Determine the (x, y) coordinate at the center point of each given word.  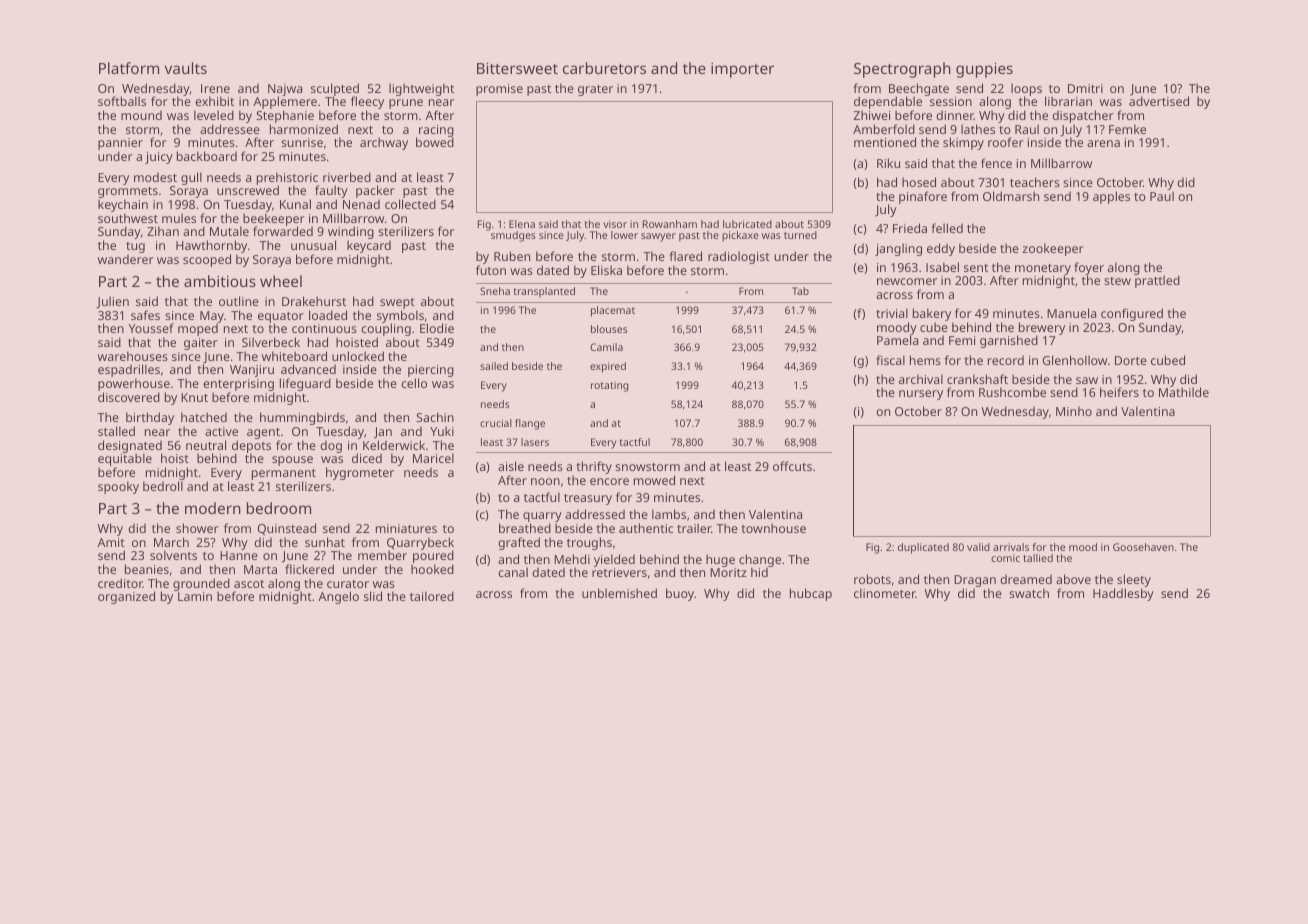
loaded (328, 315)
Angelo (338, 597)
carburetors (604, 68)
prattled (1157, 282)
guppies (984, 70)
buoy (680, 594)
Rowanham (670, 224)
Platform (129, 68)
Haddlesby (1123, 594)
